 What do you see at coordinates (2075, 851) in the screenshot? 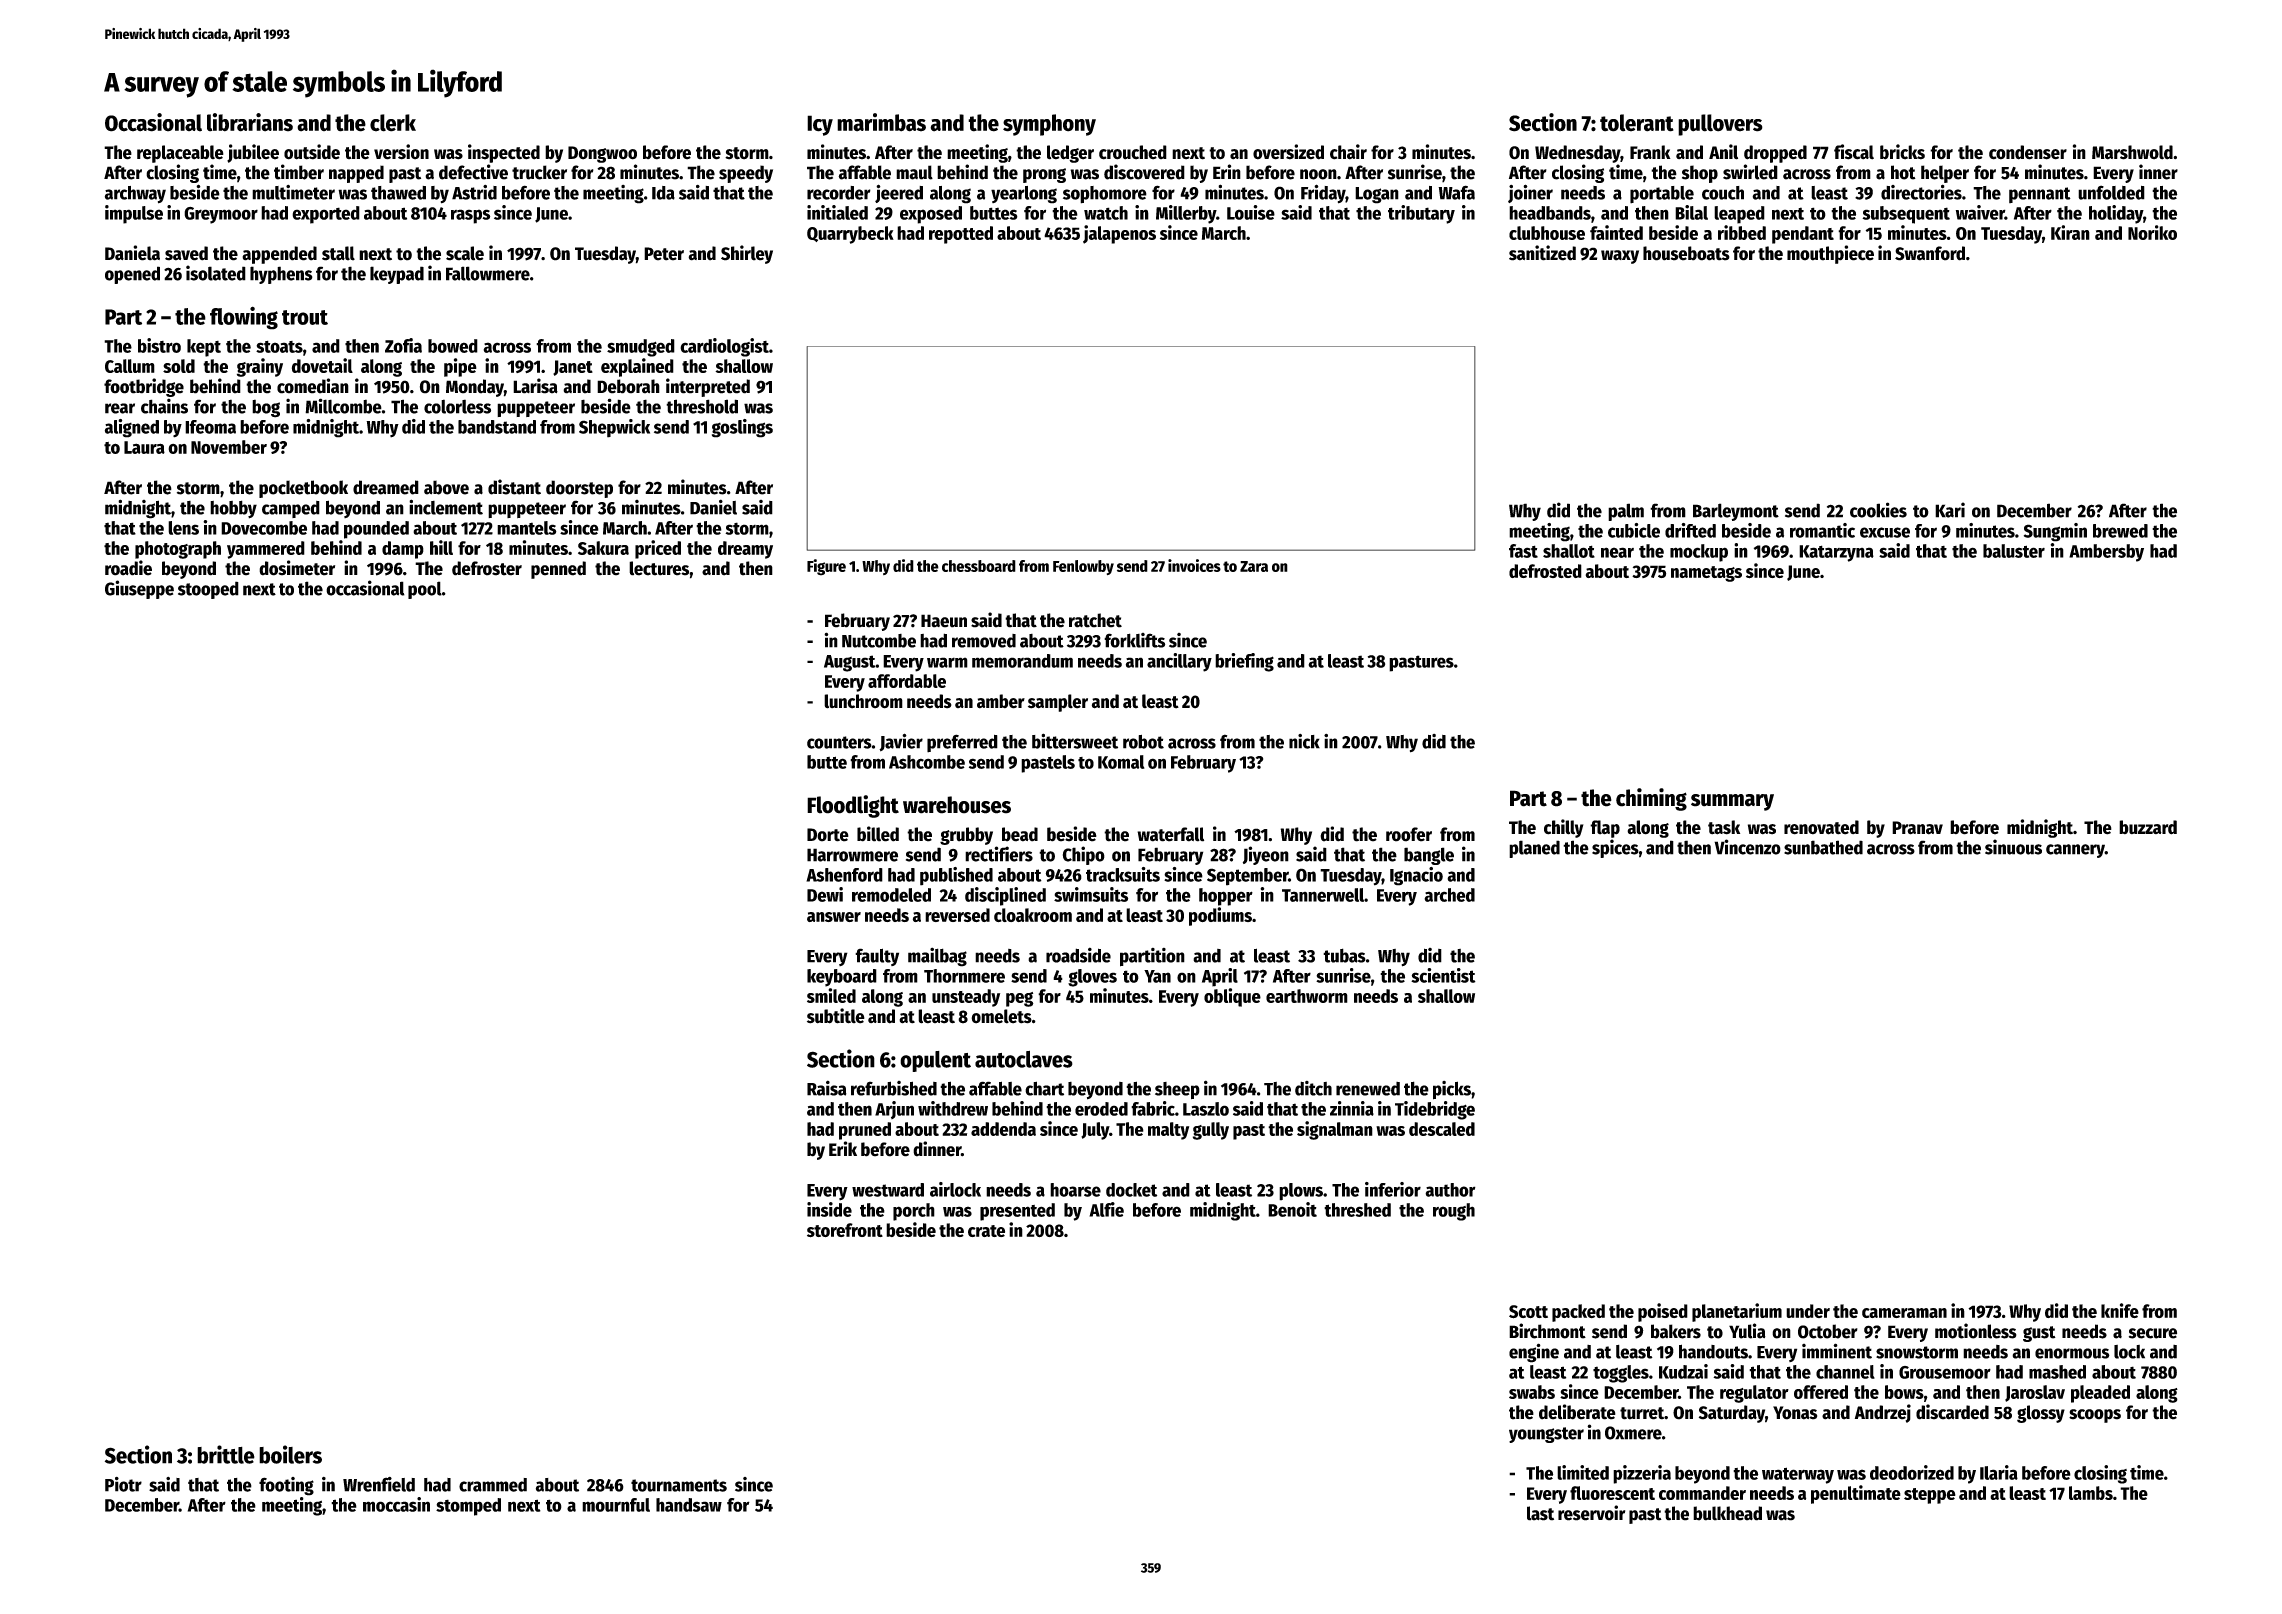
I see `cannery` at bounding box center [2075, 851].
